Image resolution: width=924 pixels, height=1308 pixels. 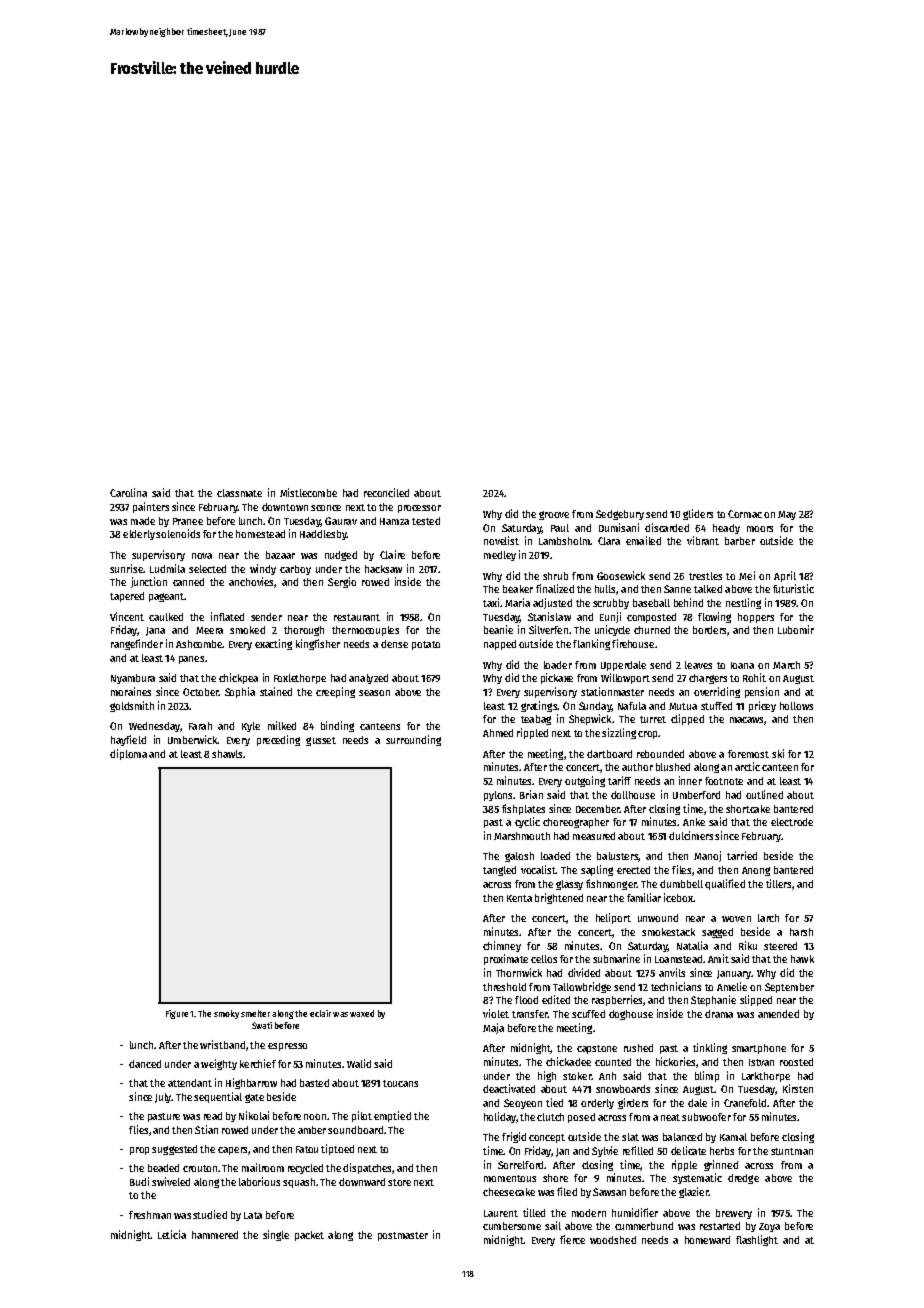 What do you see at coordinates (510, 1178) in the screenshot?
I see `momentous` at bounding box center [510, 1178].
